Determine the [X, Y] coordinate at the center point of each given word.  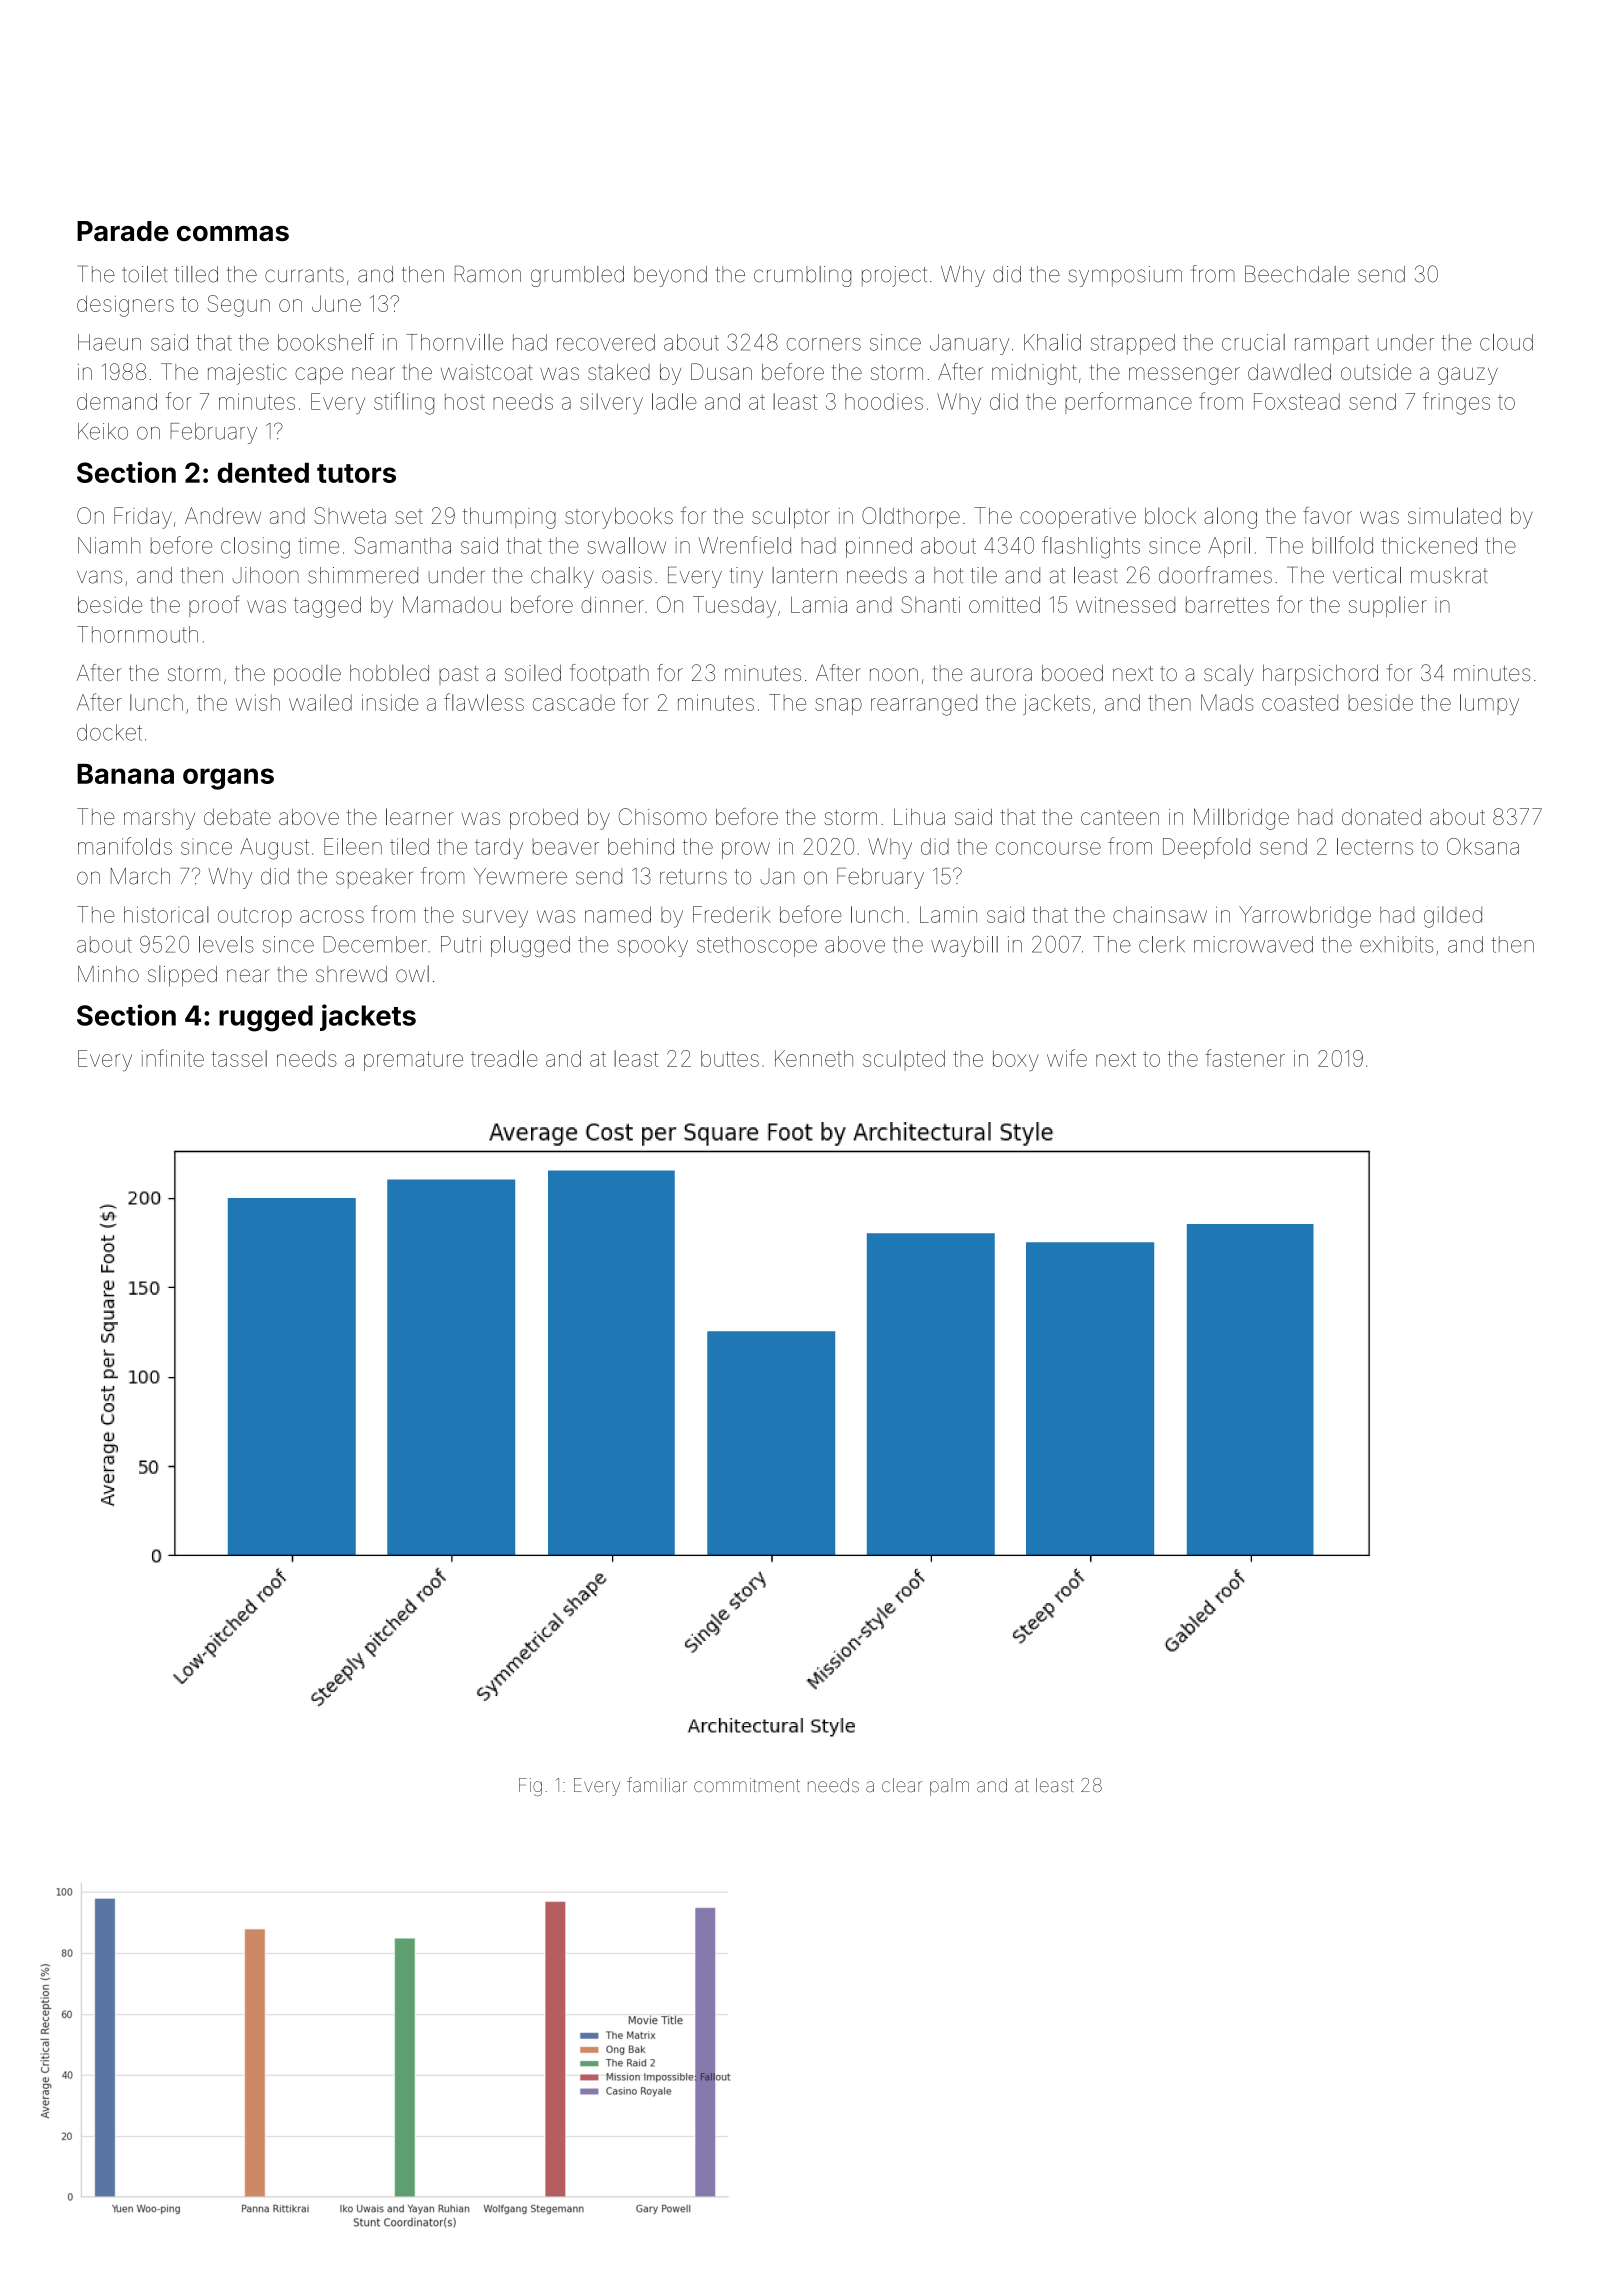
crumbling [802, 276]
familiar [657, 1785]
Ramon [488, 274]
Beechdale [1297, 274]
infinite [173, 1058]
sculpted [904, 1060]
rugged [266, 1018]
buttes [730, 1058]
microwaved [1253, 944]
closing [255, 548]
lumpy [1489, 704]
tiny [746, 577]
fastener [1245, 1058]
